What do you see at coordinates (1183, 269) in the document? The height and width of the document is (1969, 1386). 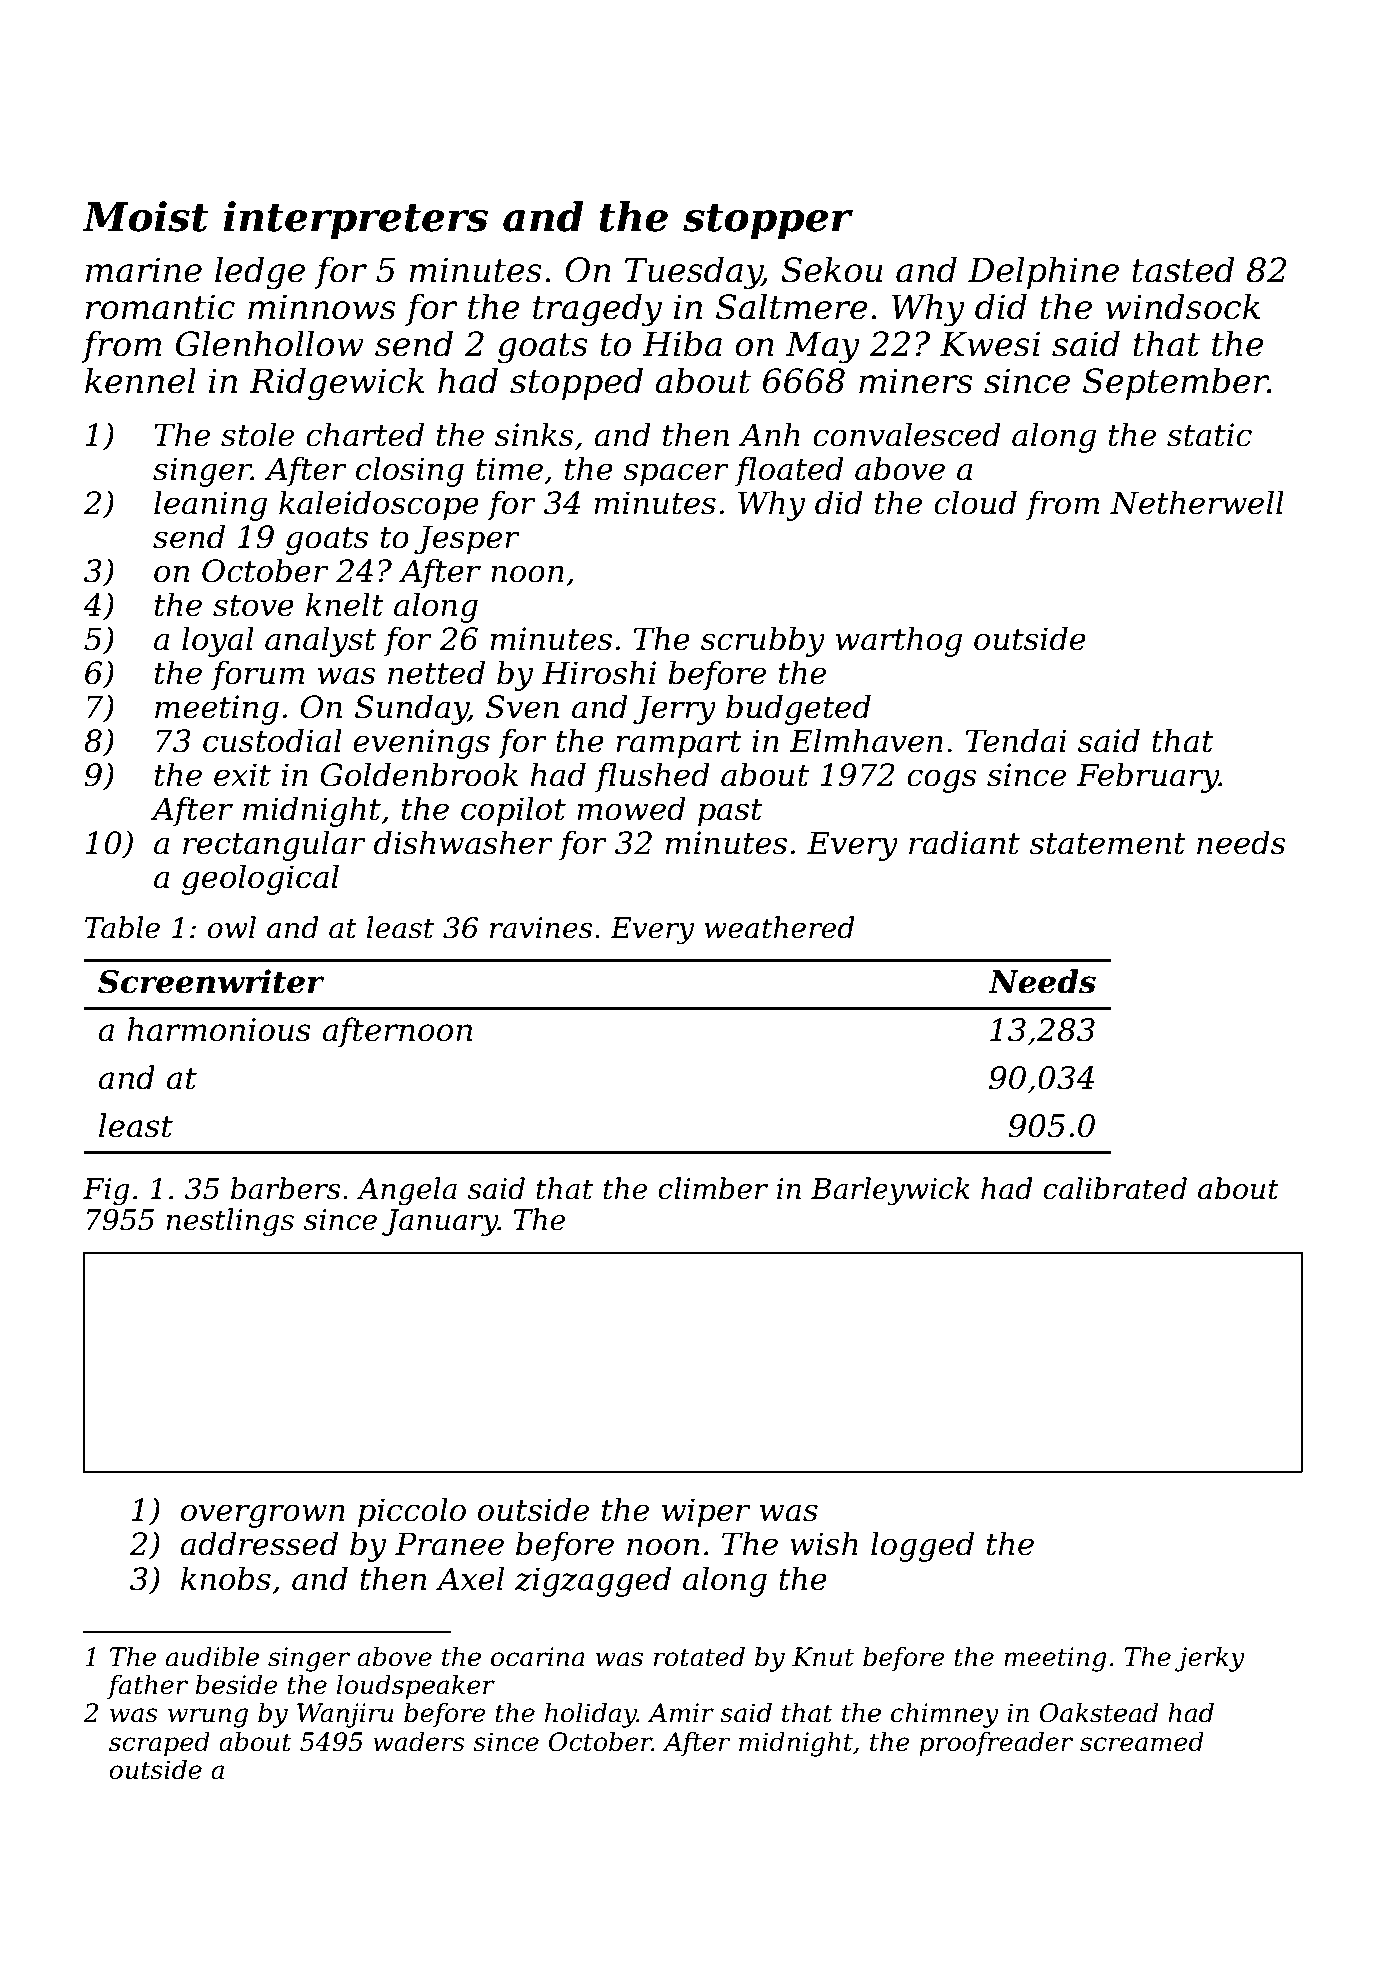 I see `tasted` at bounding box center [1183, 269].
